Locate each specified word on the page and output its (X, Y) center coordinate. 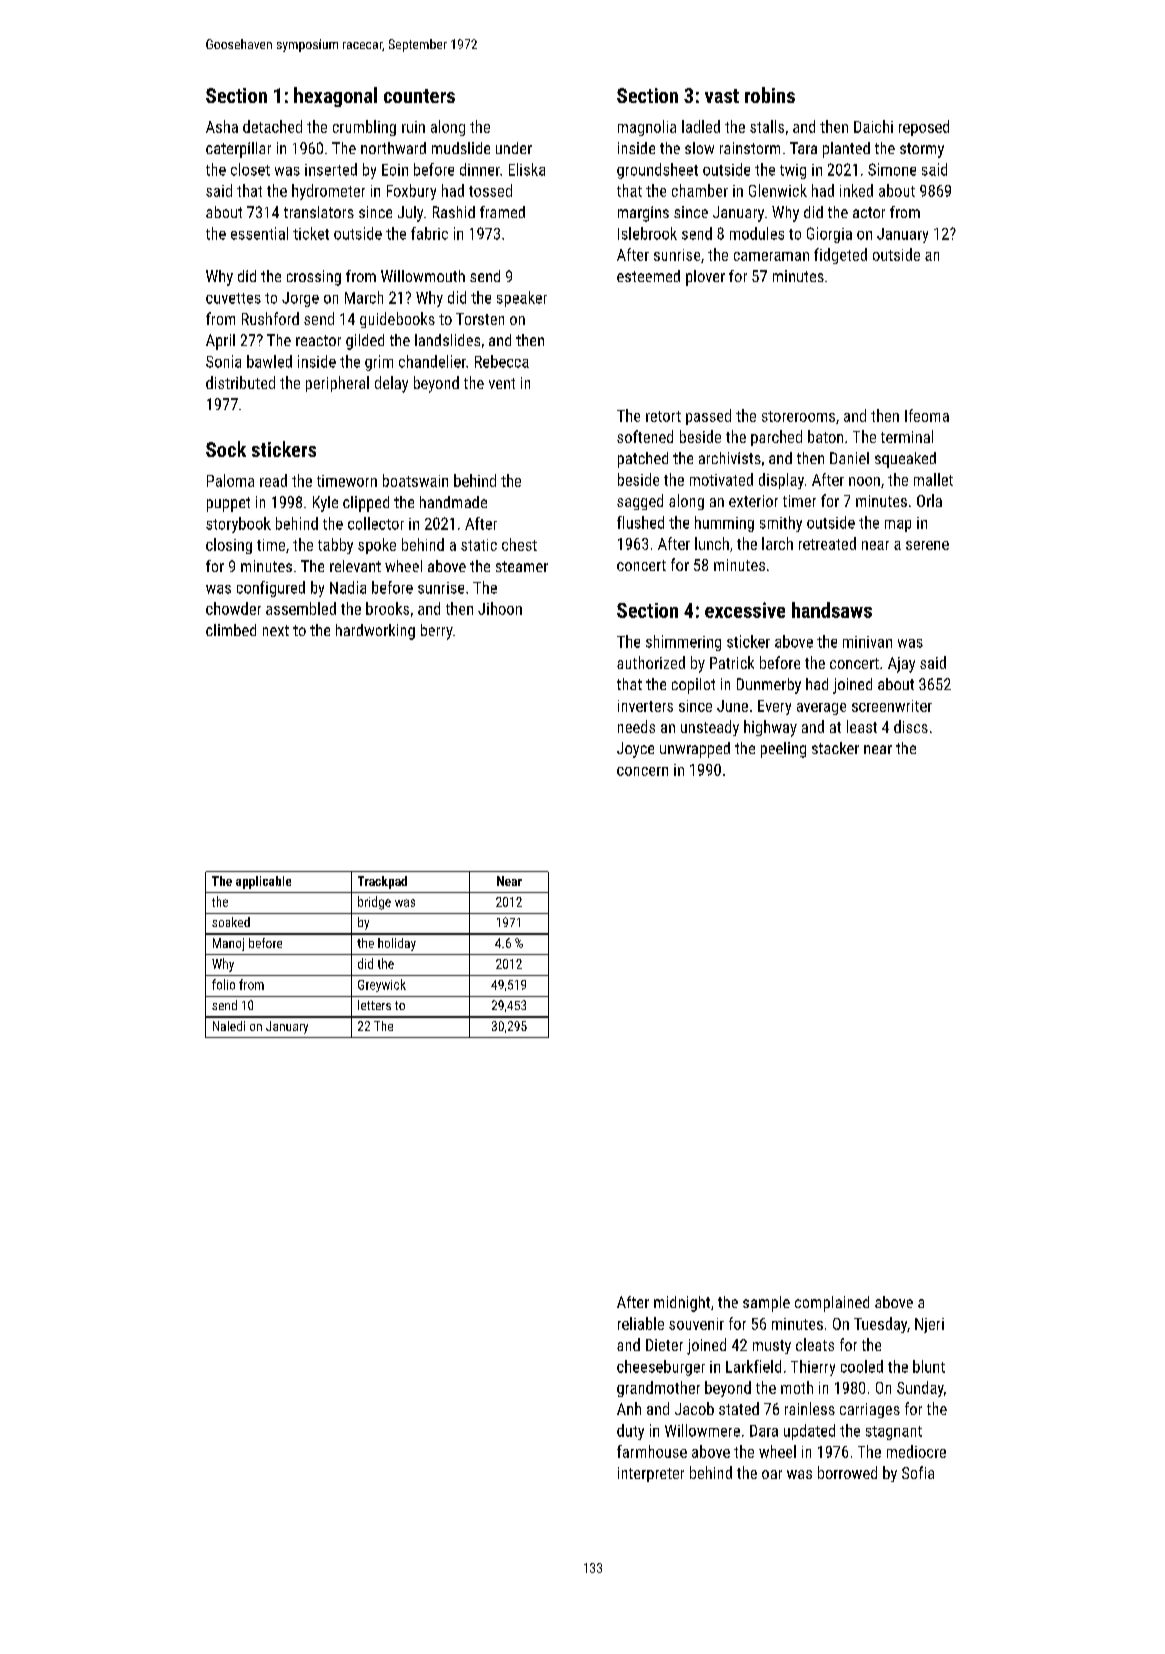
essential (259, 233)
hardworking (375, 632)
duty (630, 1432)
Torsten (480, 319)
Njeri (929, 1325)
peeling (783, 750)
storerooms (798, 416)
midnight (682, 1304)
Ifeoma (927, 415)
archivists (730, 458)
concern (642, 771)
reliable (641, 1323)
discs (911, 726)
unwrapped (695, 750)
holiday (397, 944)
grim (379, 363)
